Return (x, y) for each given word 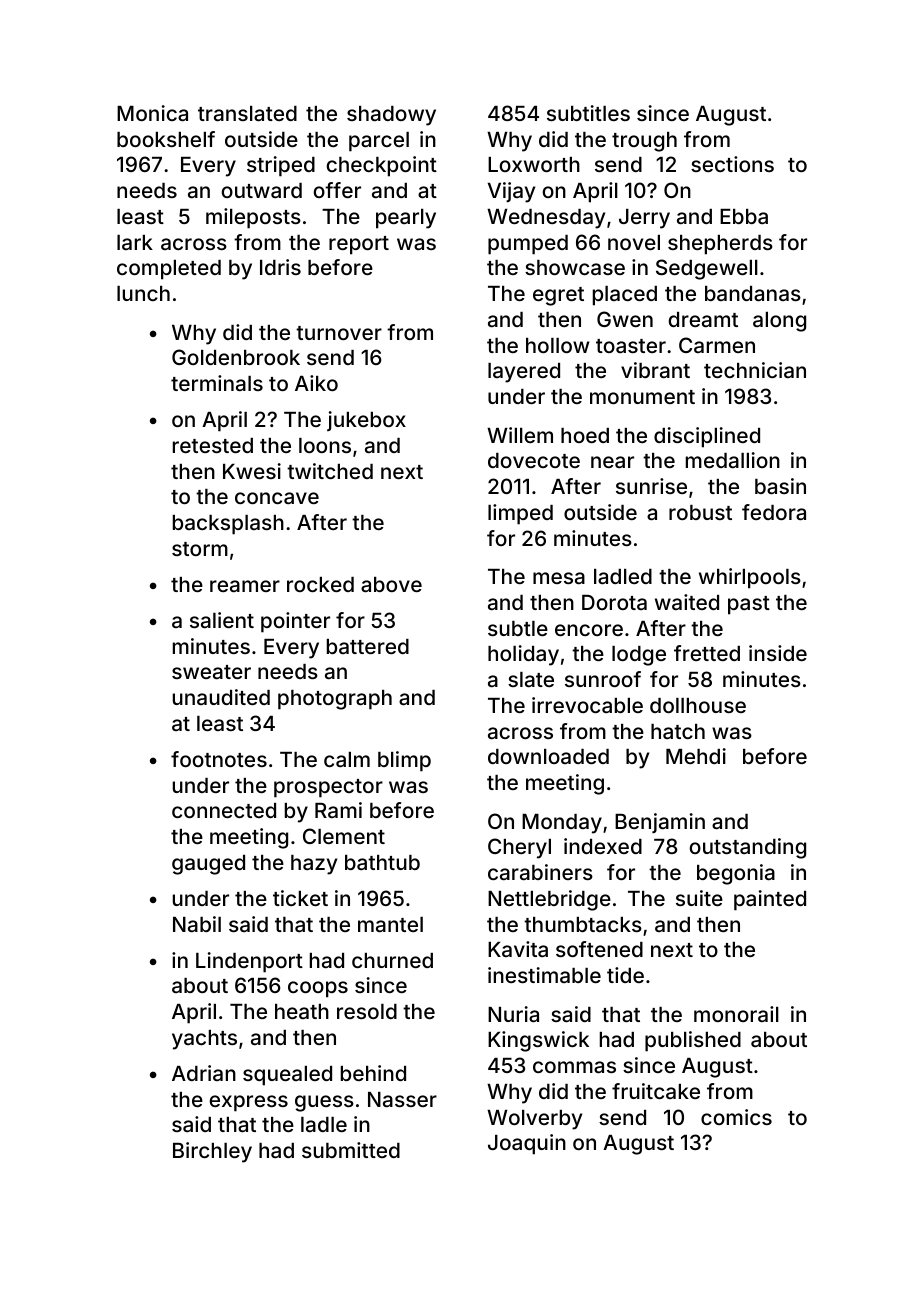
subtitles (588, 113)
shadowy (391, 116)
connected (224, 810)
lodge (639, 656)
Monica (152, 113)
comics (736, 1117)
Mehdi (696, 756)
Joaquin (527, 1144)
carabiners (540, 872)
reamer (245, 586)
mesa (559, 578)
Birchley (212, 1152)
